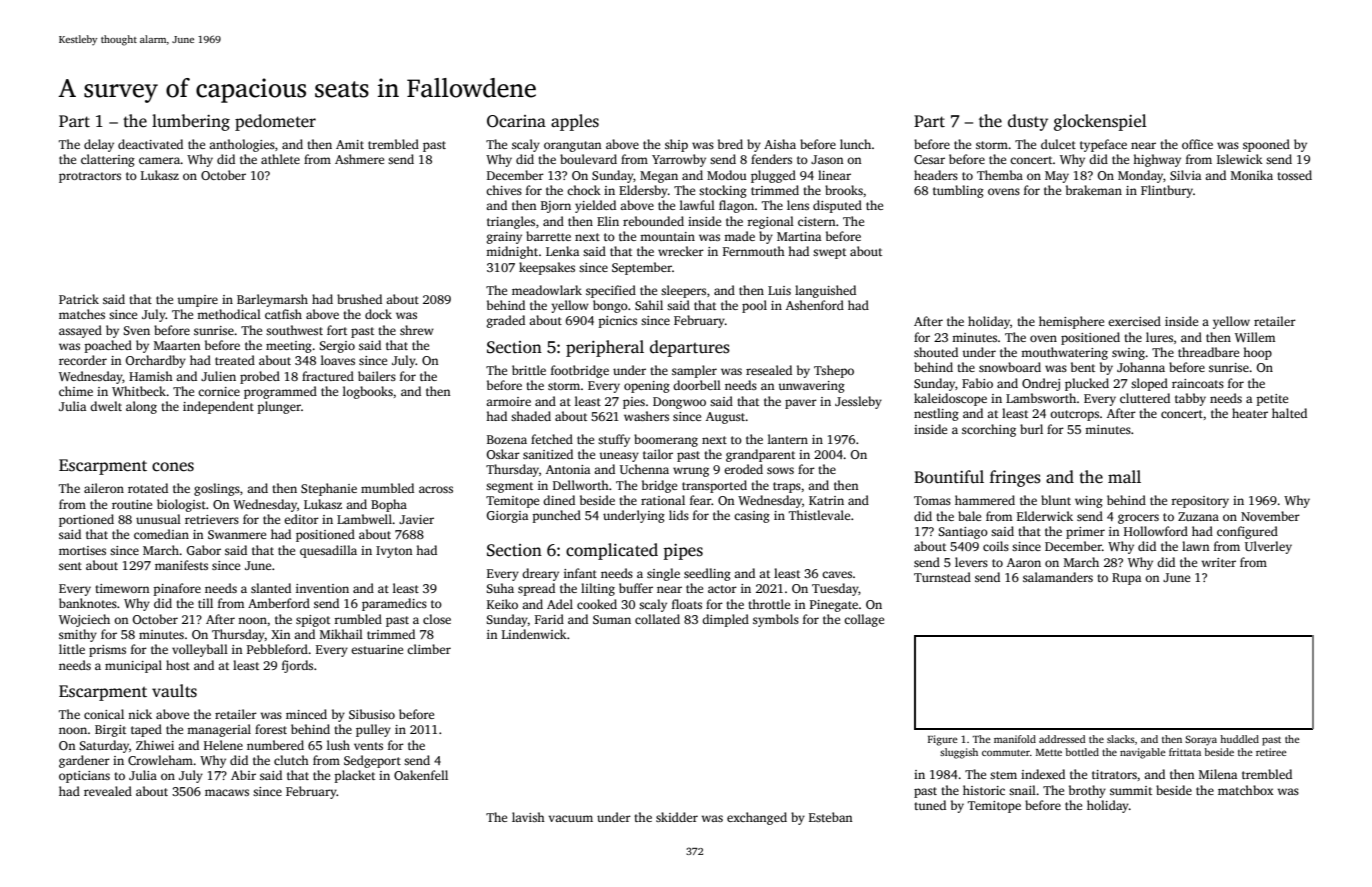 The image size is (1372, 887). I want to click on dwelt, so click(106, 406).
